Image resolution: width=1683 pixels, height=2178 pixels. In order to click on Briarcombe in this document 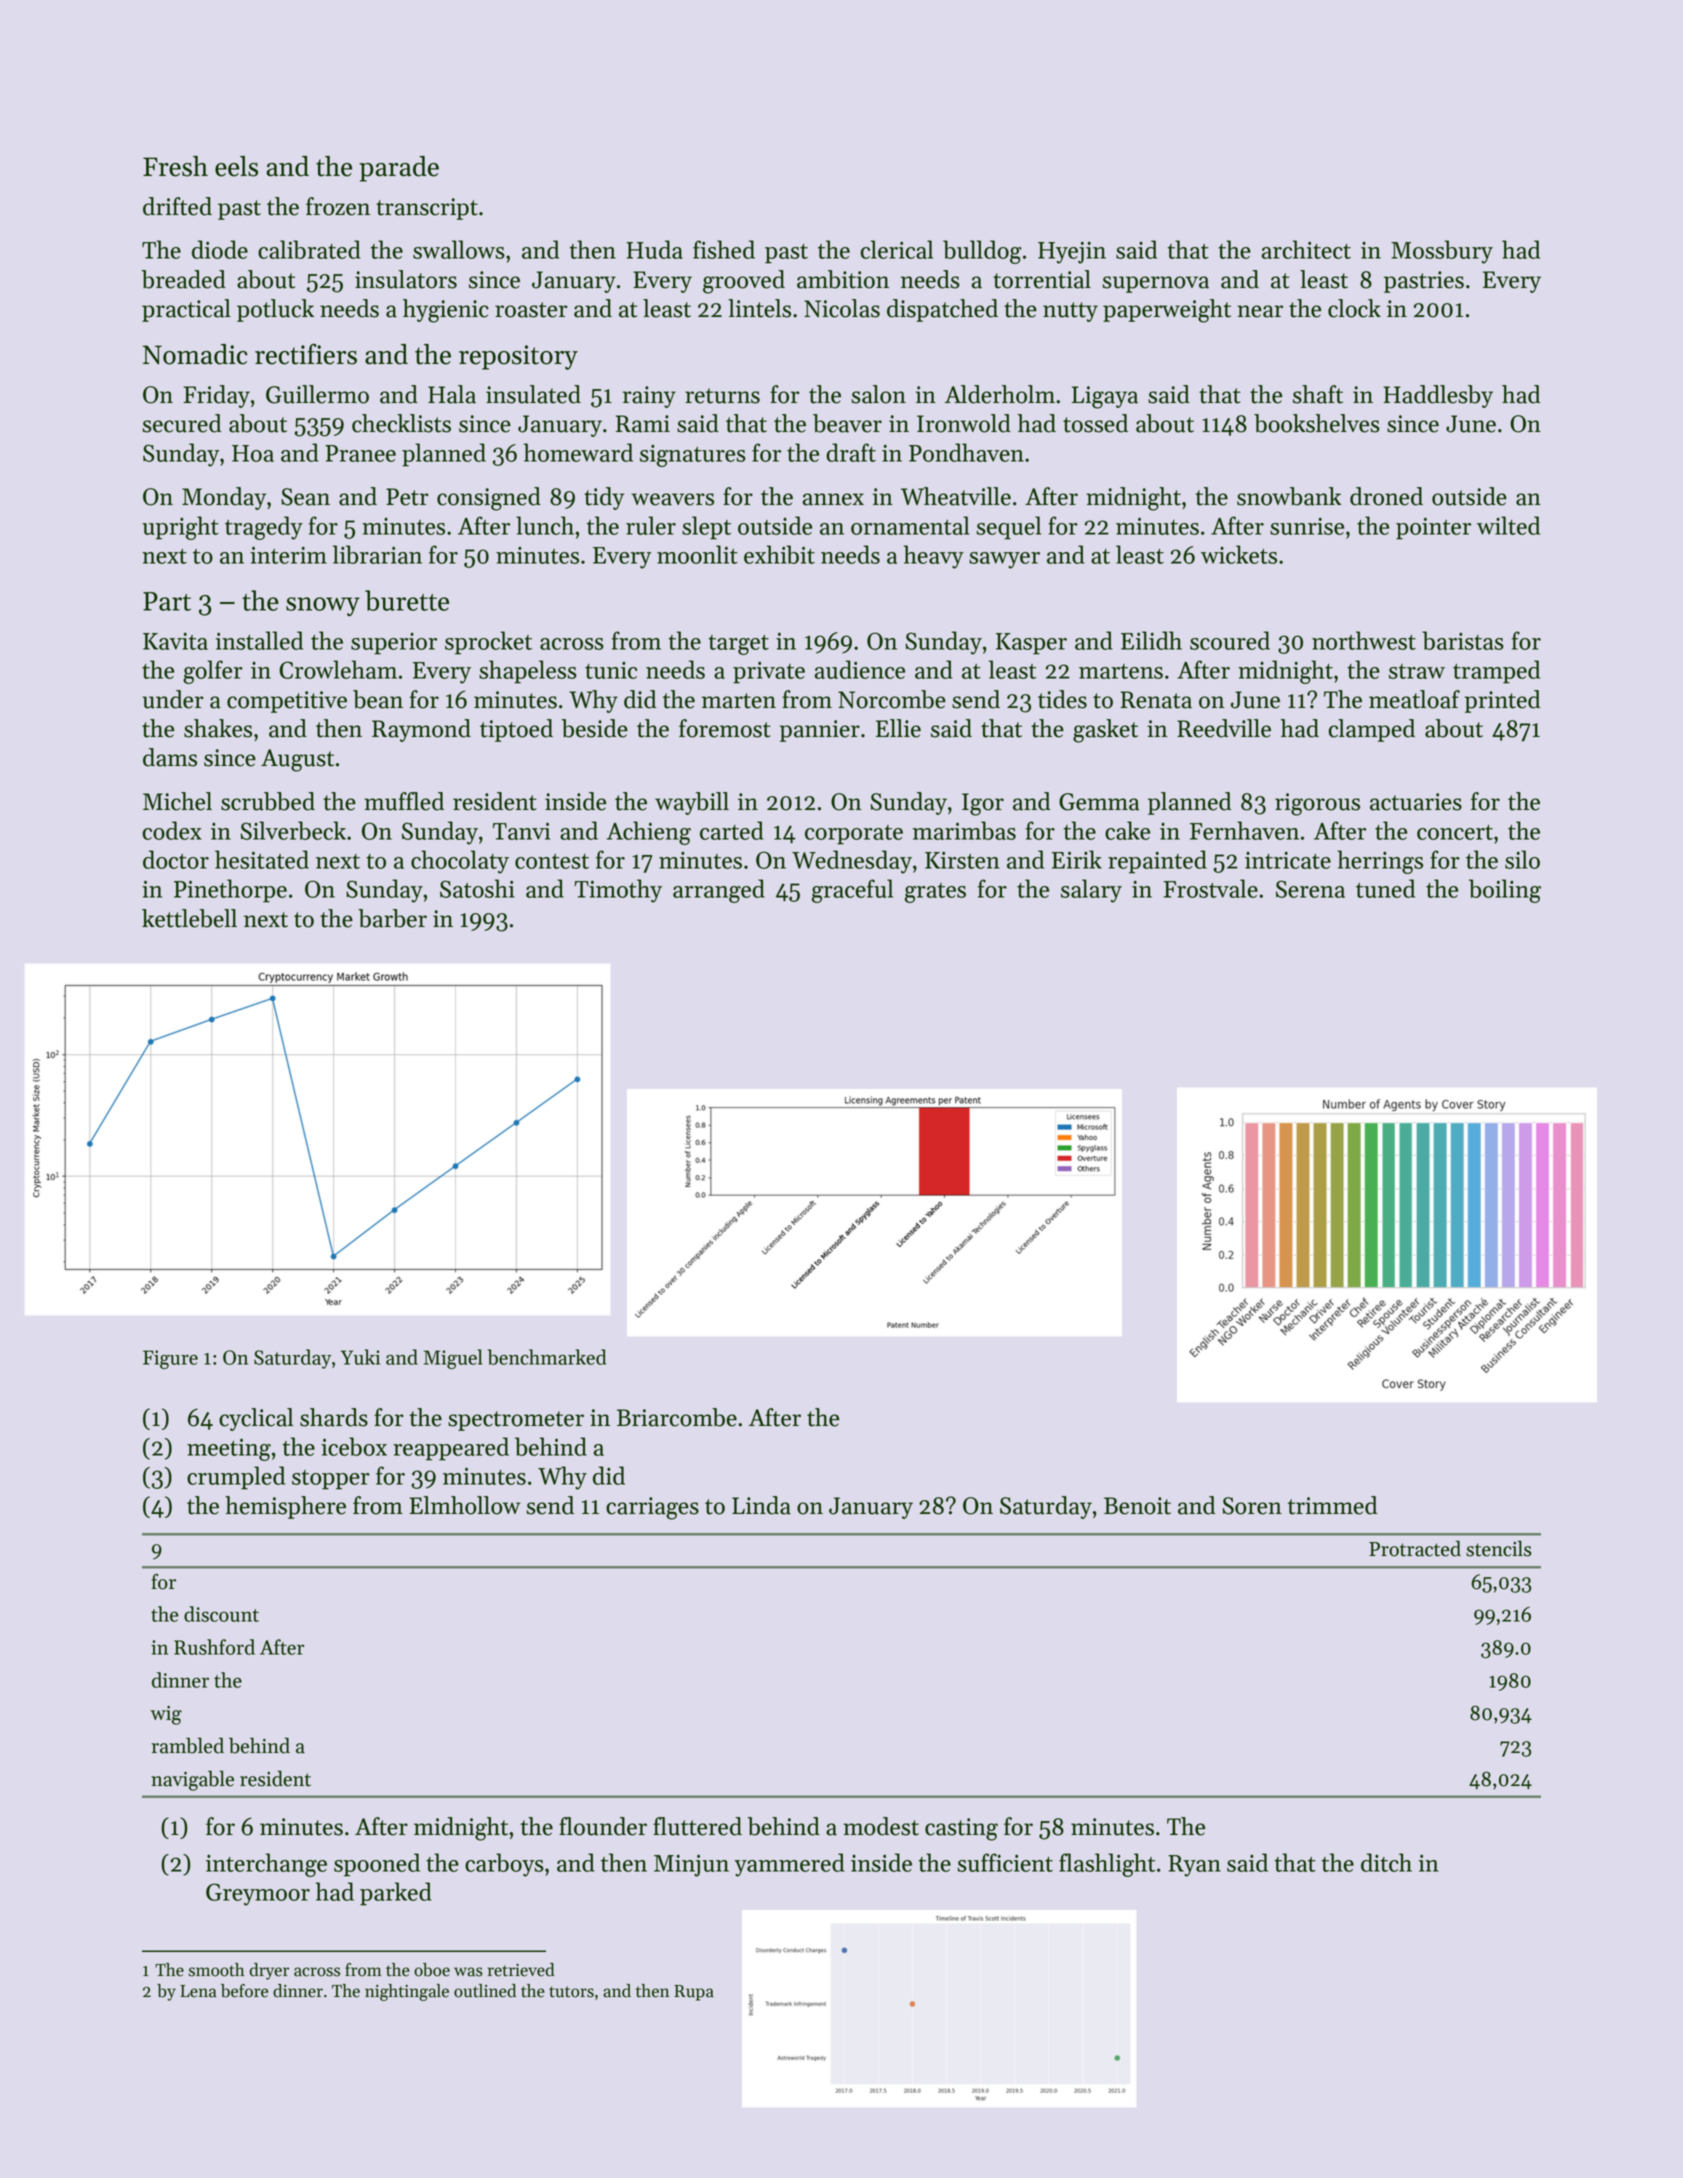, I will do `click(677, 1417)`.
